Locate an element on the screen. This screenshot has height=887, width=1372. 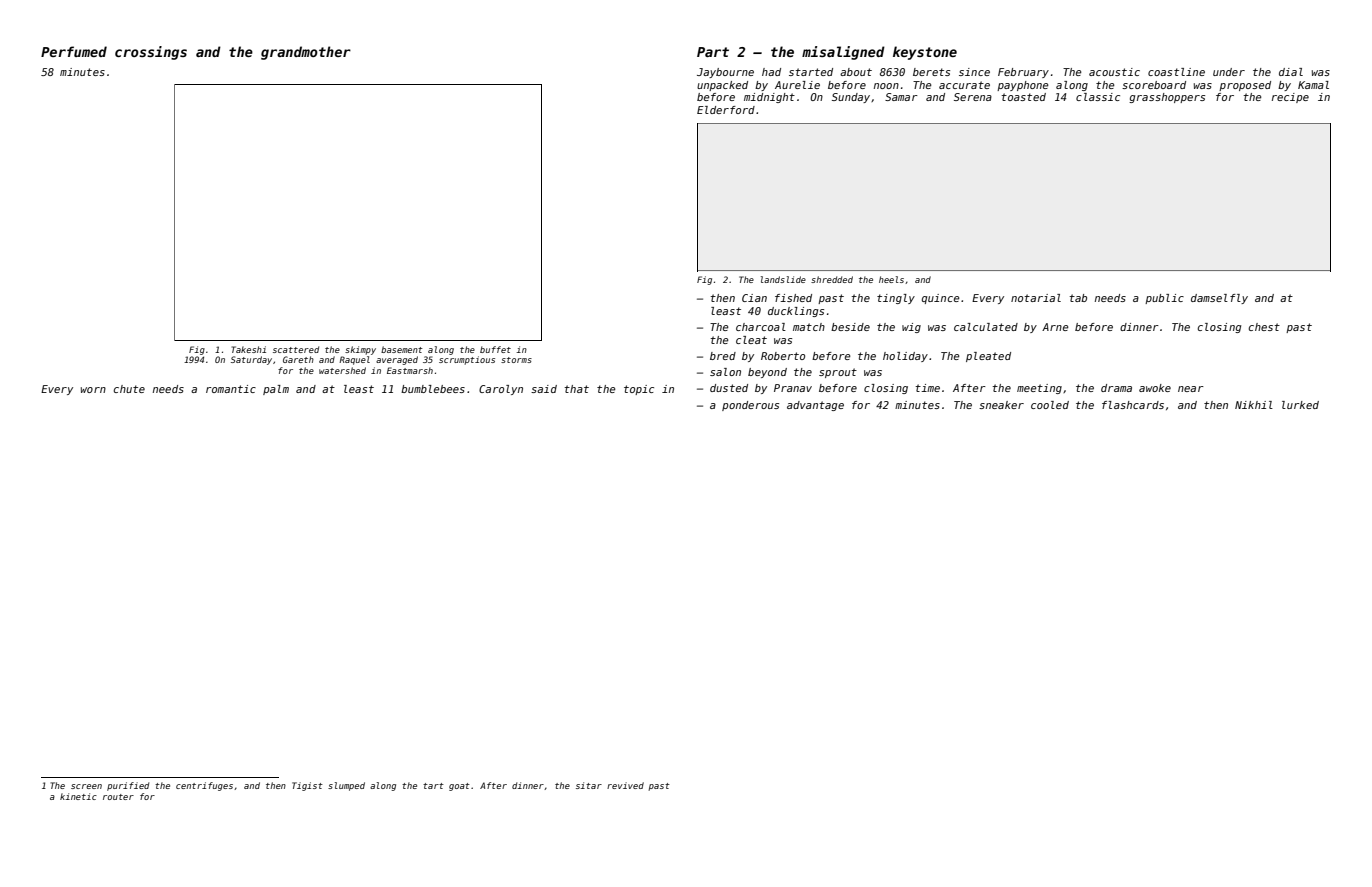
sitar is located at coordinates (589, 785).
